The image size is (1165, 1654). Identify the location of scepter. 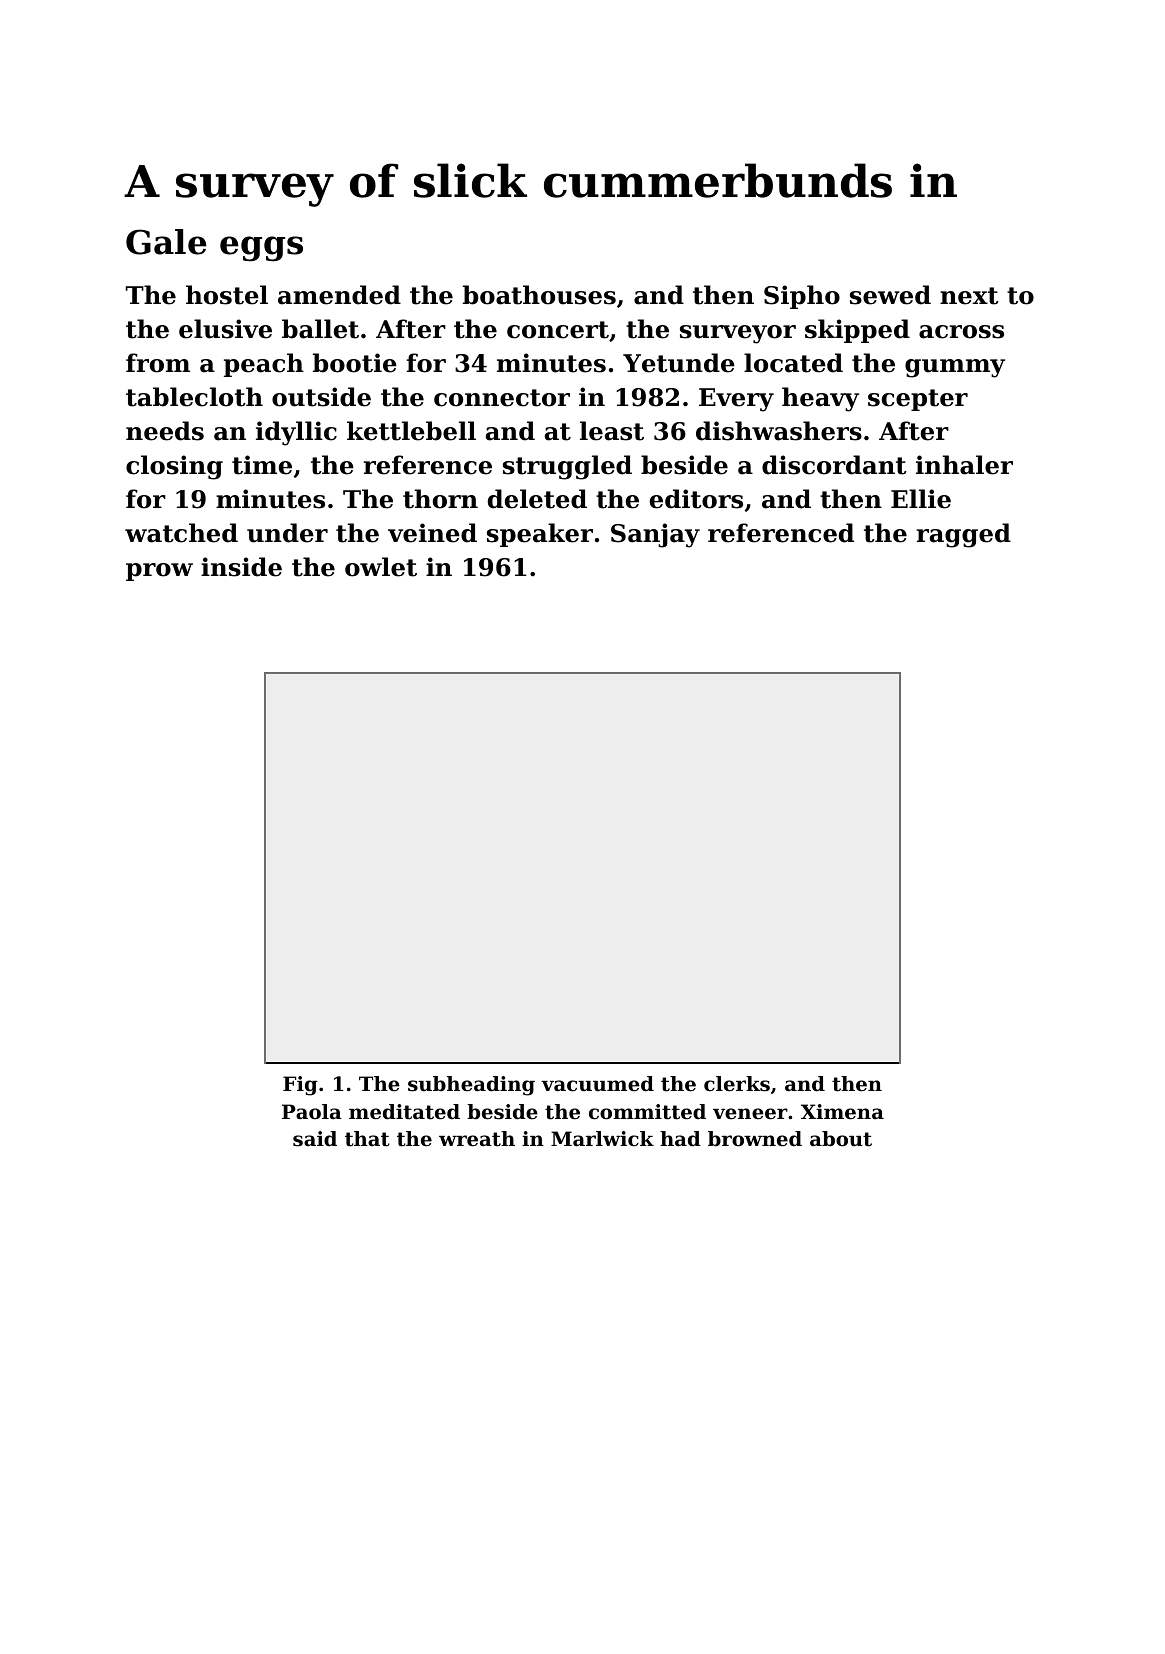
(918, 400).
